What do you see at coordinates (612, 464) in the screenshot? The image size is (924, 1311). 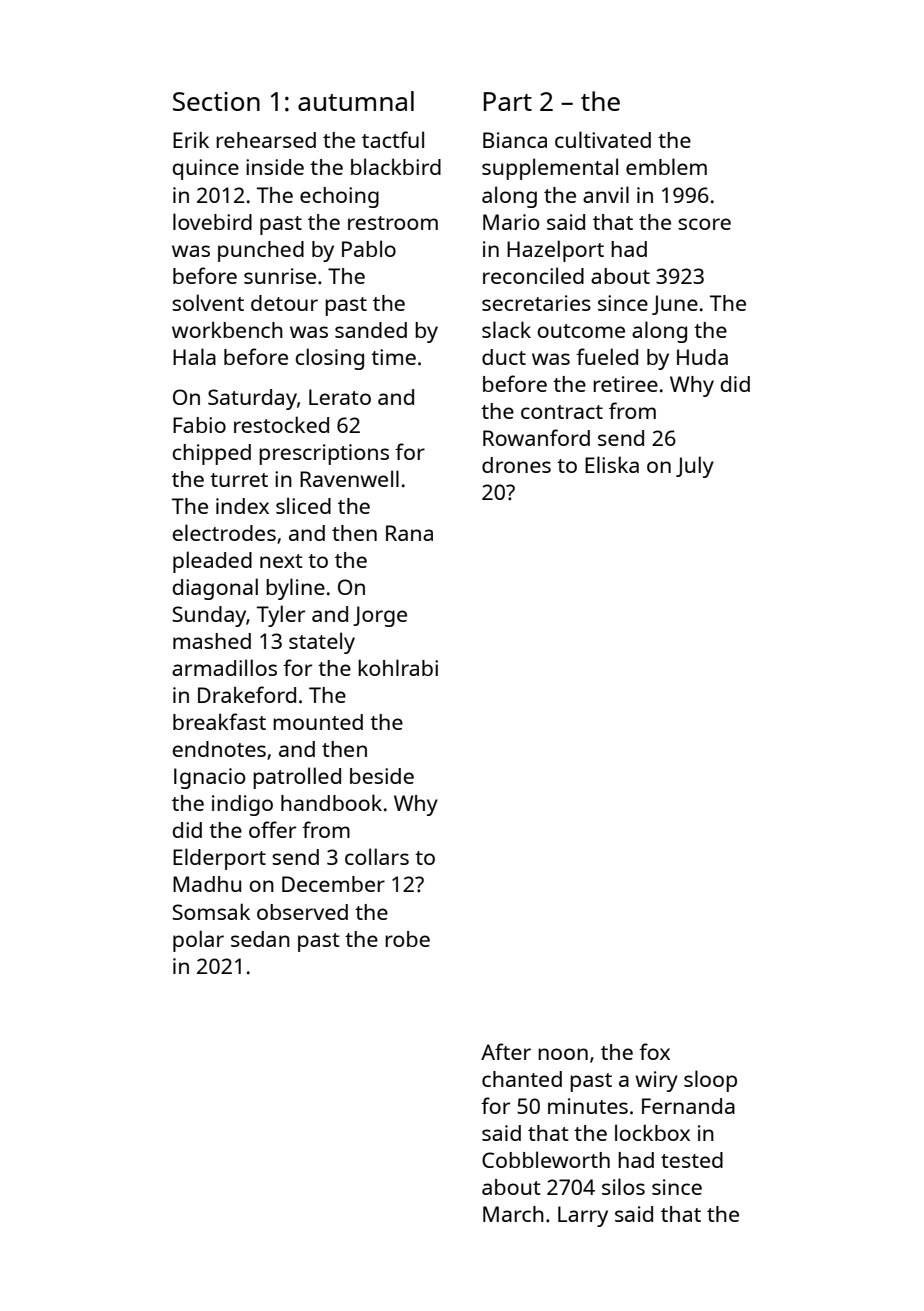 I see `Eliska` at bounding box center [612, 464].
